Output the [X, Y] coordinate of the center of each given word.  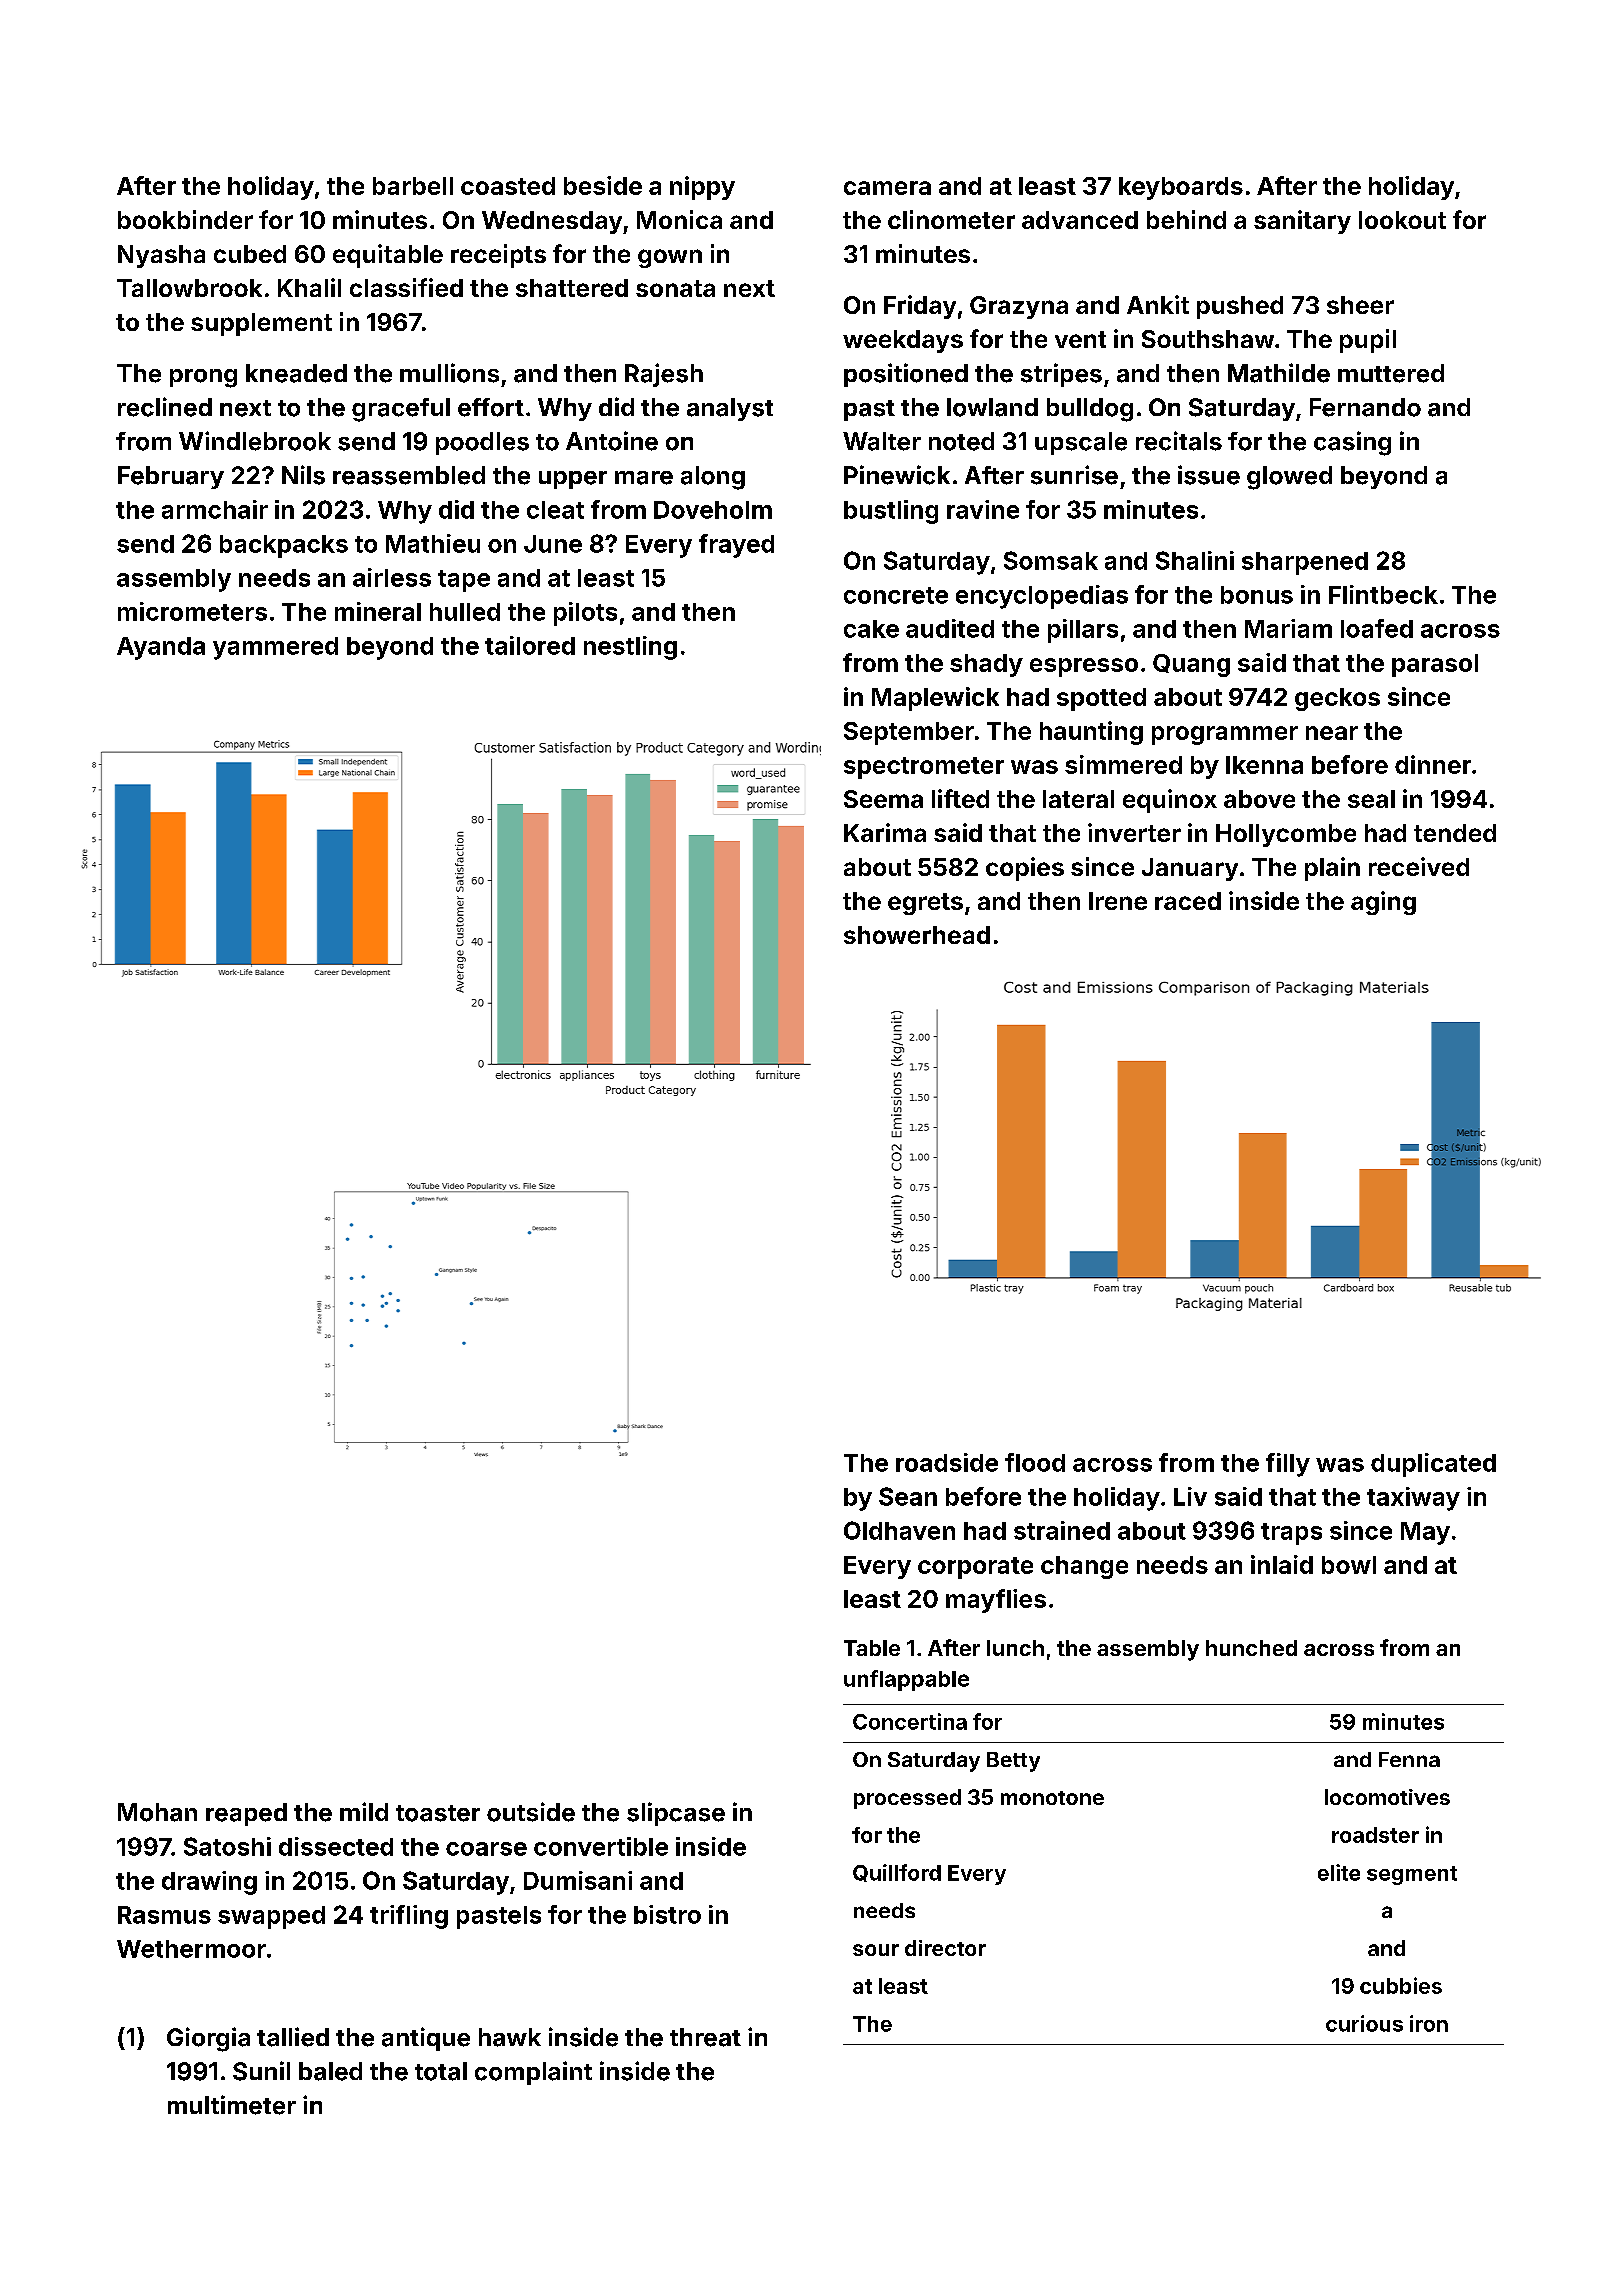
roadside [947, 1462]
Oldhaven [899, 1530]
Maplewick [935, 699]
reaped [246, 1814]
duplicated [1433, 1465]
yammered [275, 648]
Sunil [261, 2071]
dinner [1433, 764]
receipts [498, 256]
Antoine [612, 441]
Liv [1190, 1496]
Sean [908, 1496]
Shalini [1195, 560]
